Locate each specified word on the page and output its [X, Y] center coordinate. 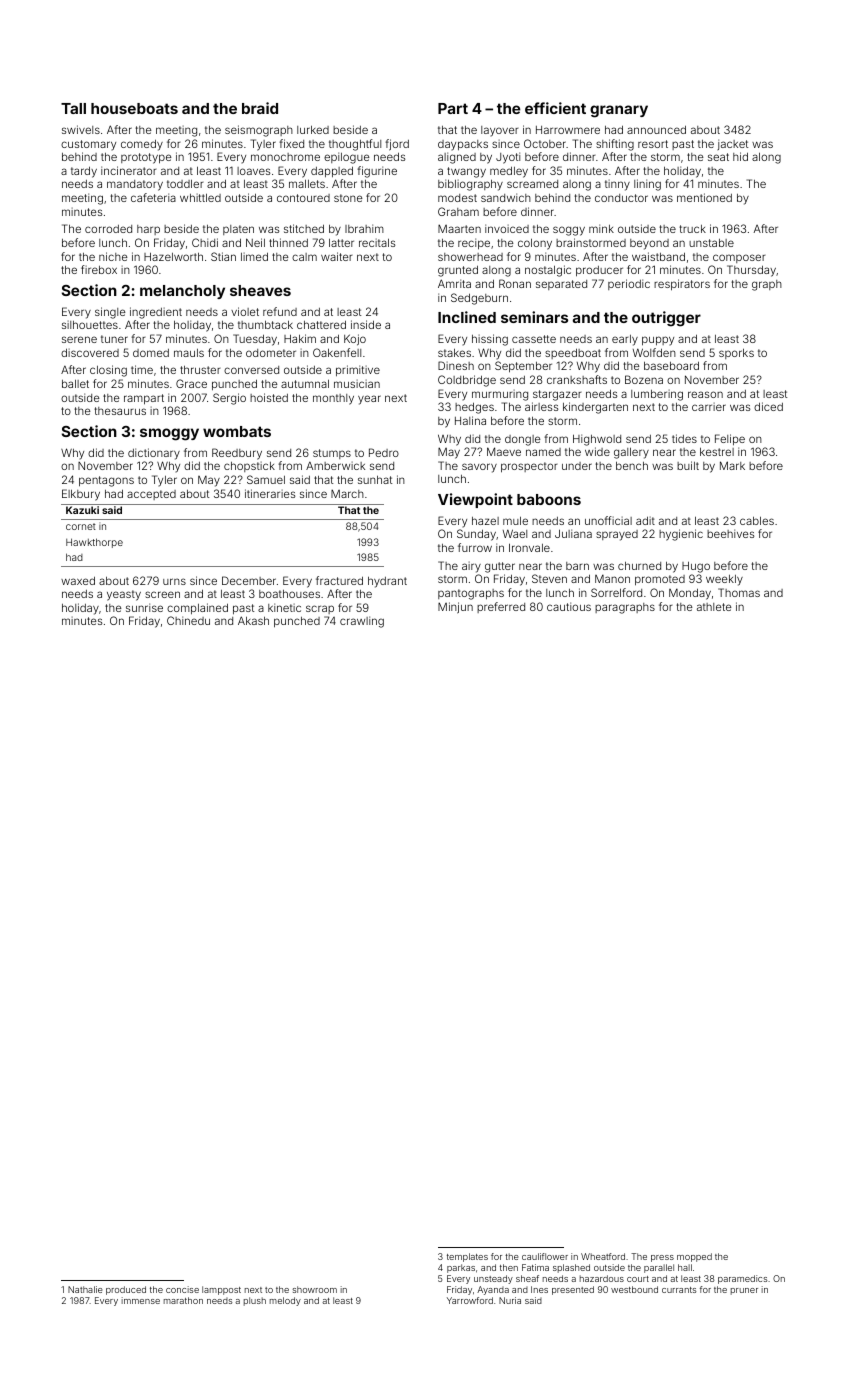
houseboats [134, 108]
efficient [555, 108]
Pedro [384, 452]
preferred [501, 607]
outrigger [666, 319]
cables [757, 520]
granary [619, 111]
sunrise [144, 607]
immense [141, 1300]
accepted [151, 495]
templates [467, 1257]
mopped [694, 1257]
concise [182, 1289]
